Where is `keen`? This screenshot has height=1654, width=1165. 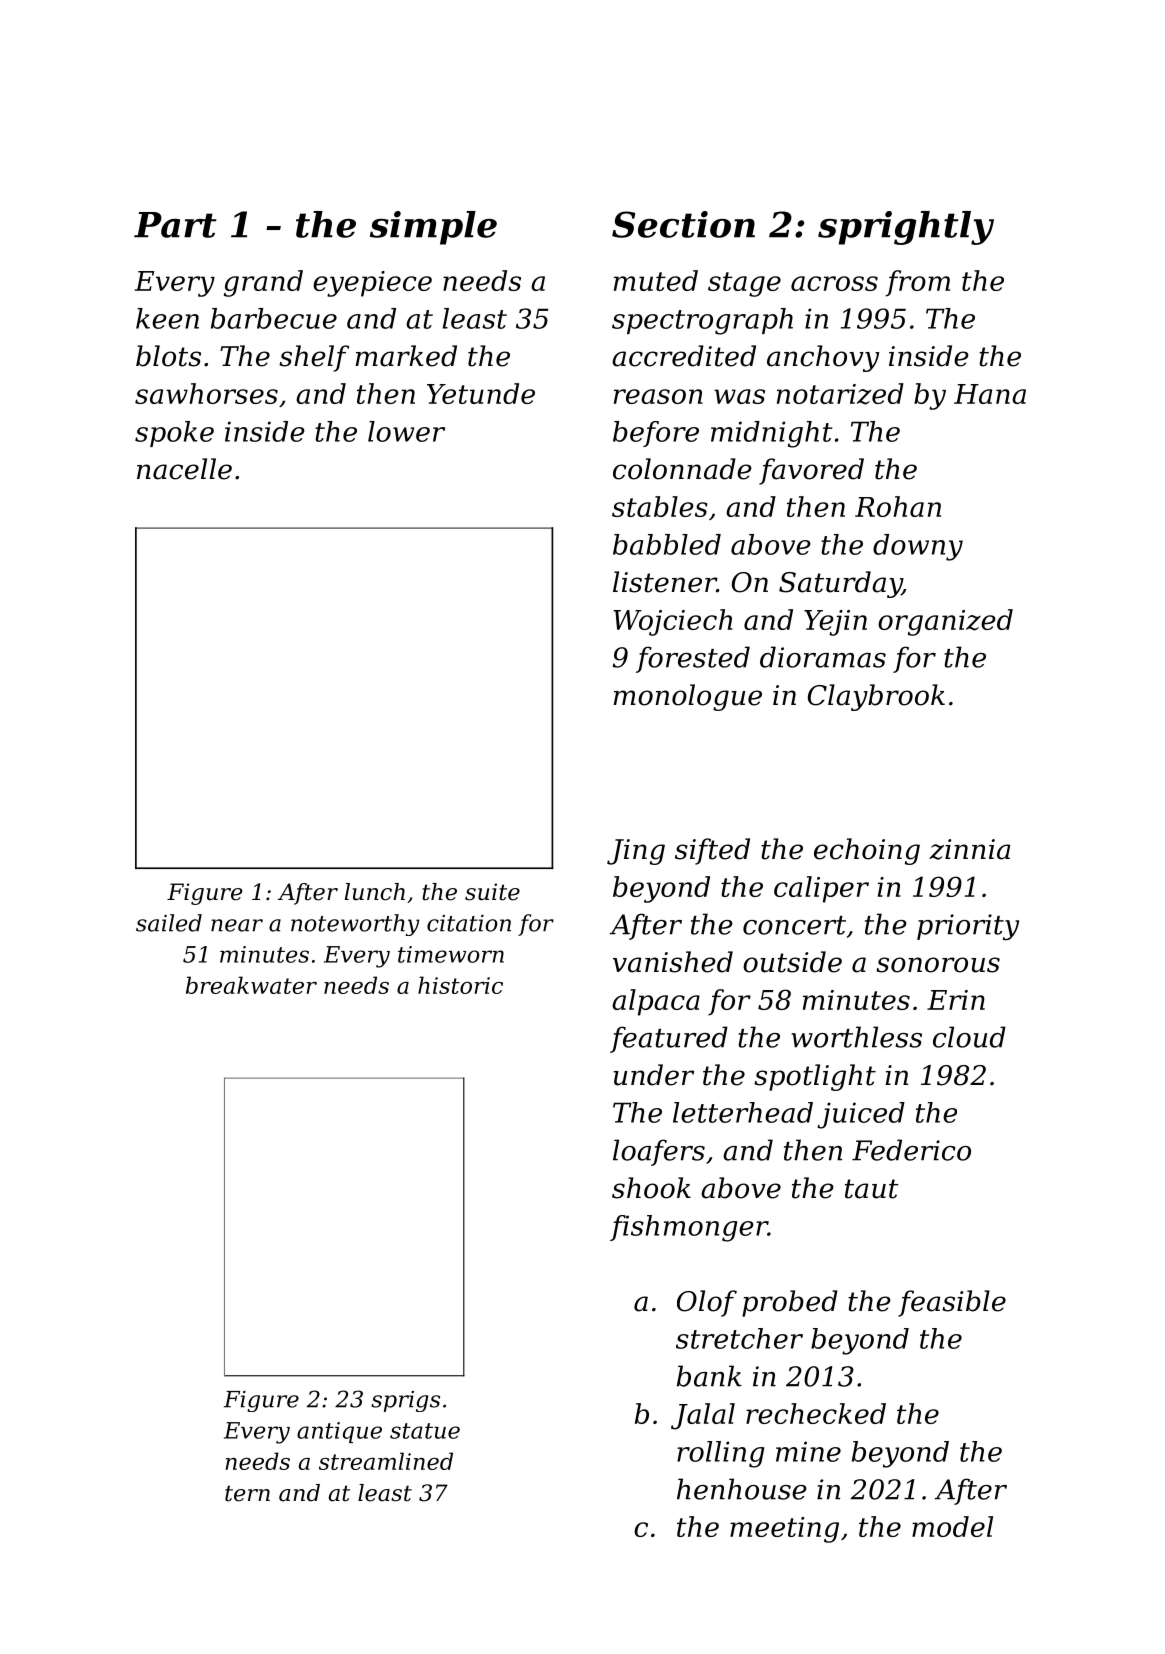
keen is located at coordinates (167, 318).
